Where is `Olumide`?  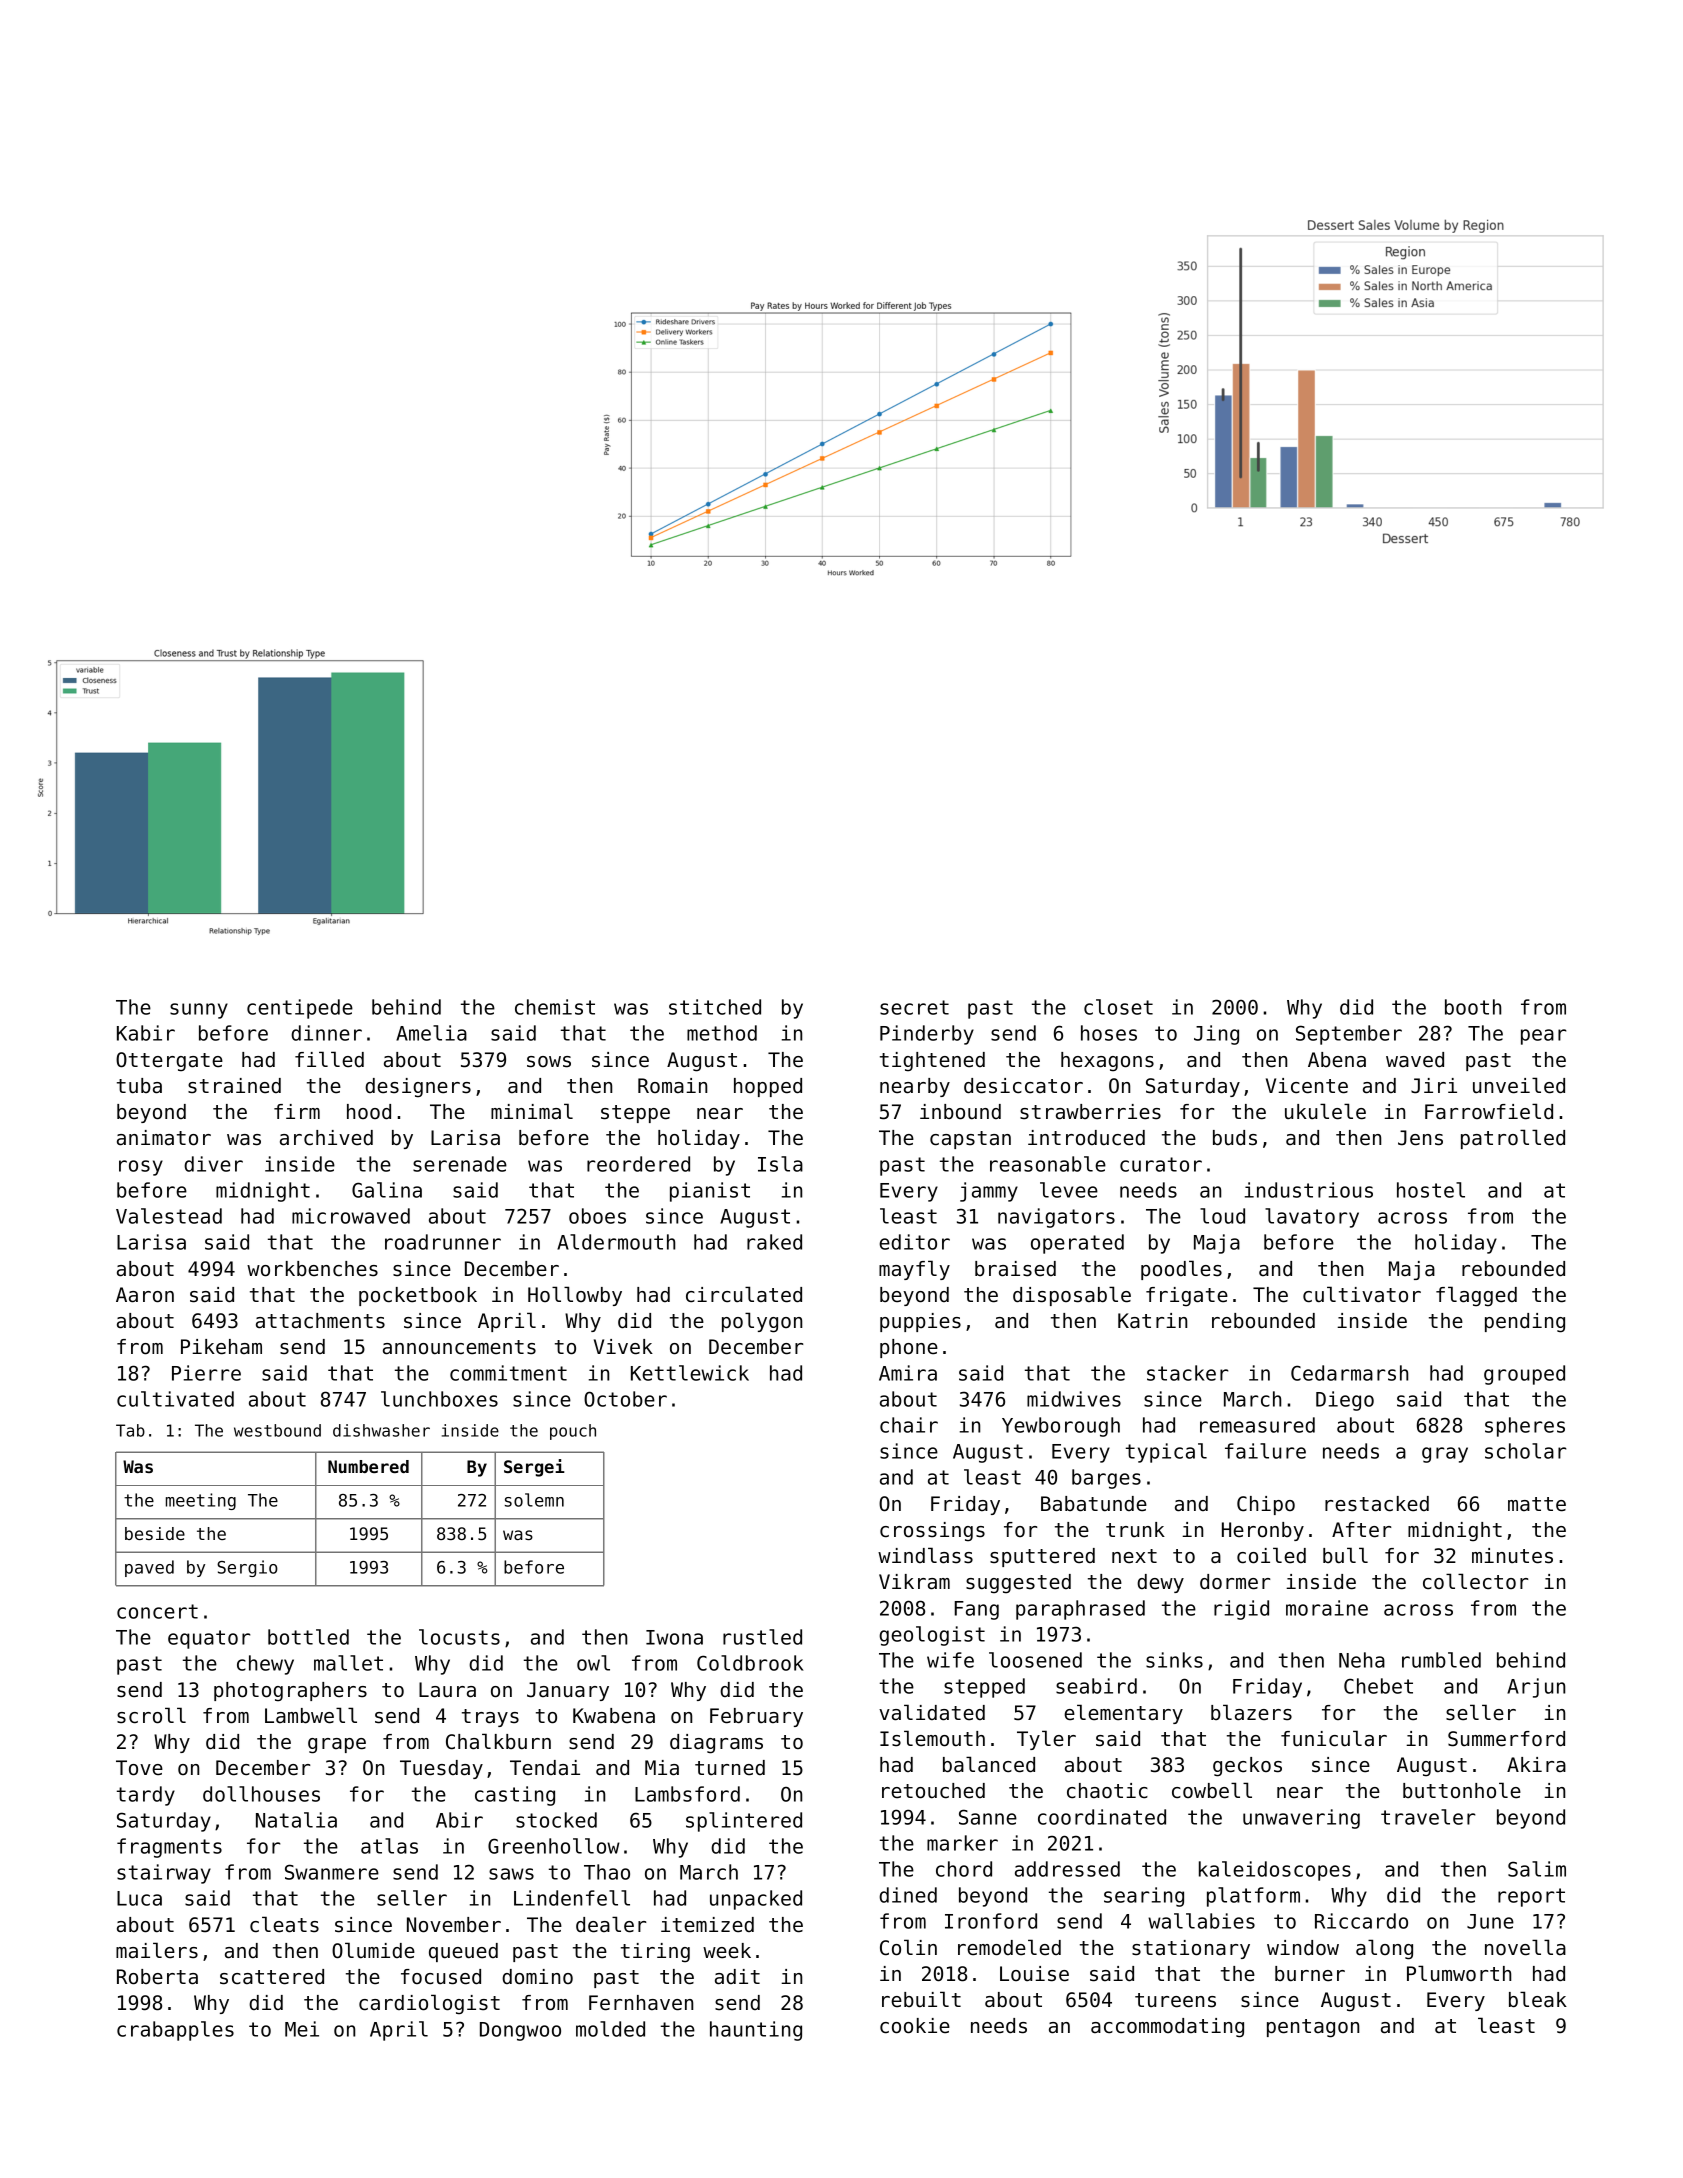
Olumide is located at coordinates (373, 1950).
